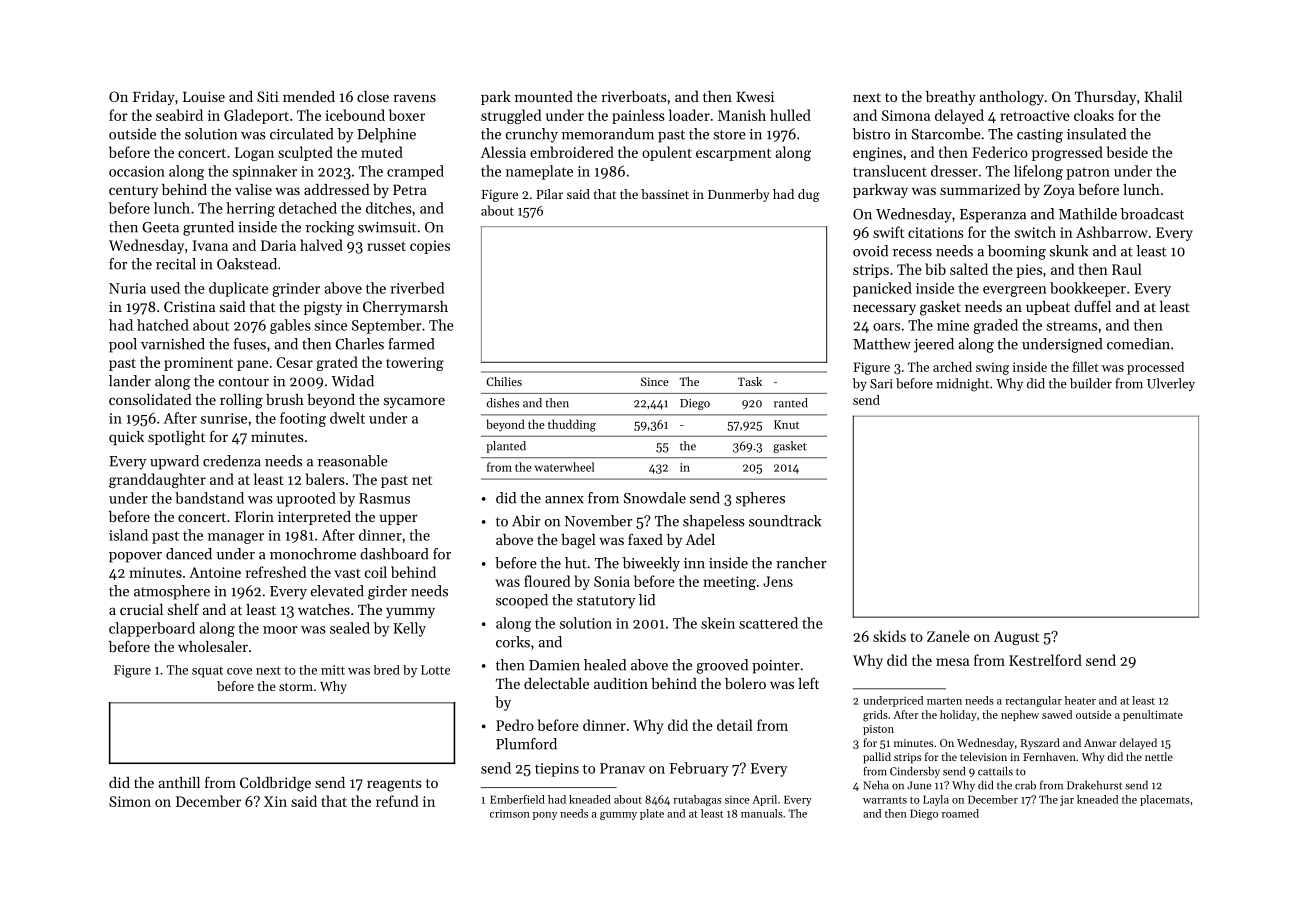 The width and height of the screenshot is (1308, 924). I want to click on grinder, so click(296, 289).
